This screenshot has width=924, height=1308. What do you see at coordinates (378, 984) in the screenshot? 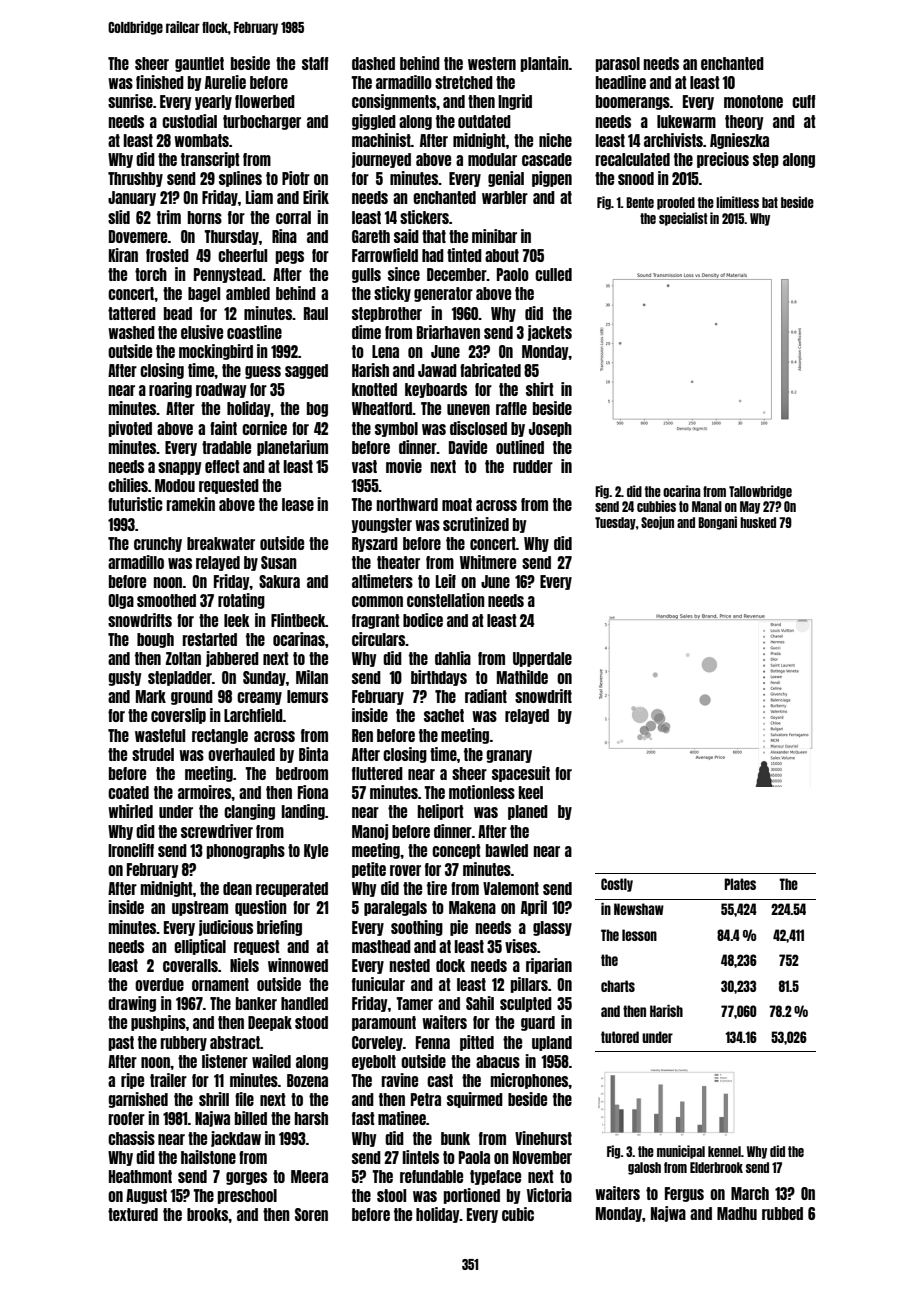
I see `funicular` at bounding box center [378, 984].
